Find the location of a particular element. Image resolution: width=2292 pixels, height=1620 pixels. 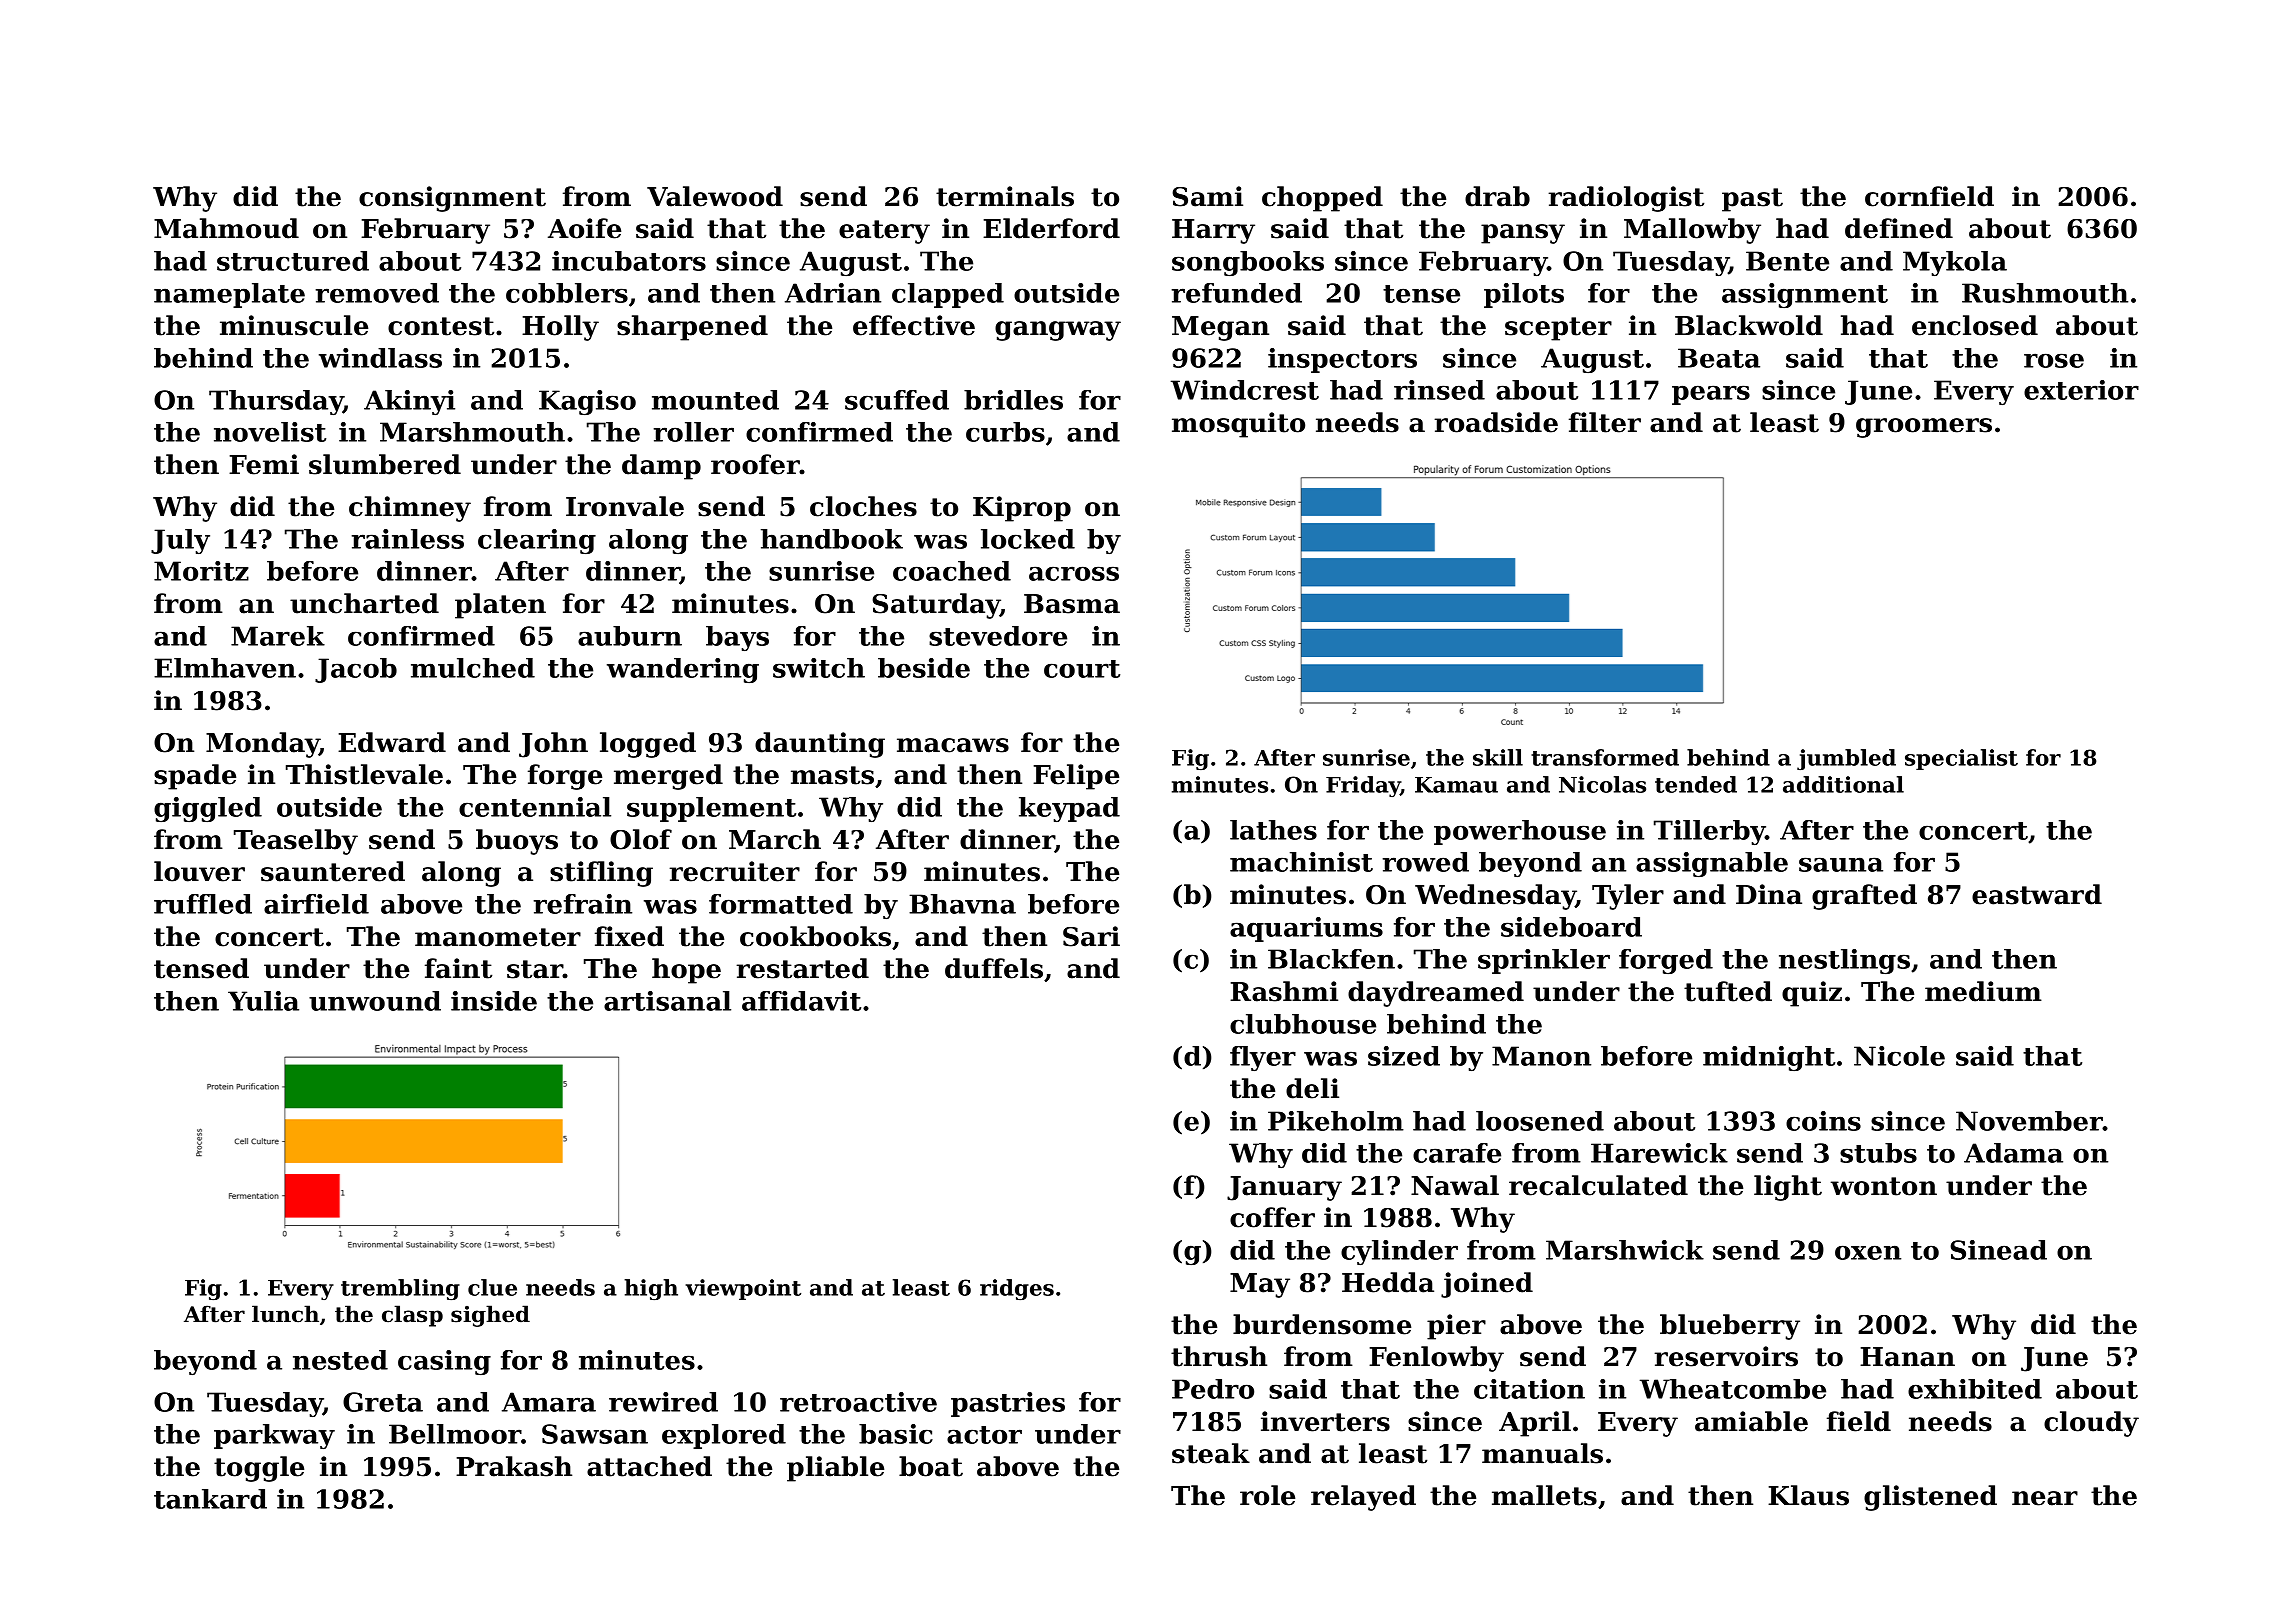

jumbled is located at coordinates (1846, 759).
